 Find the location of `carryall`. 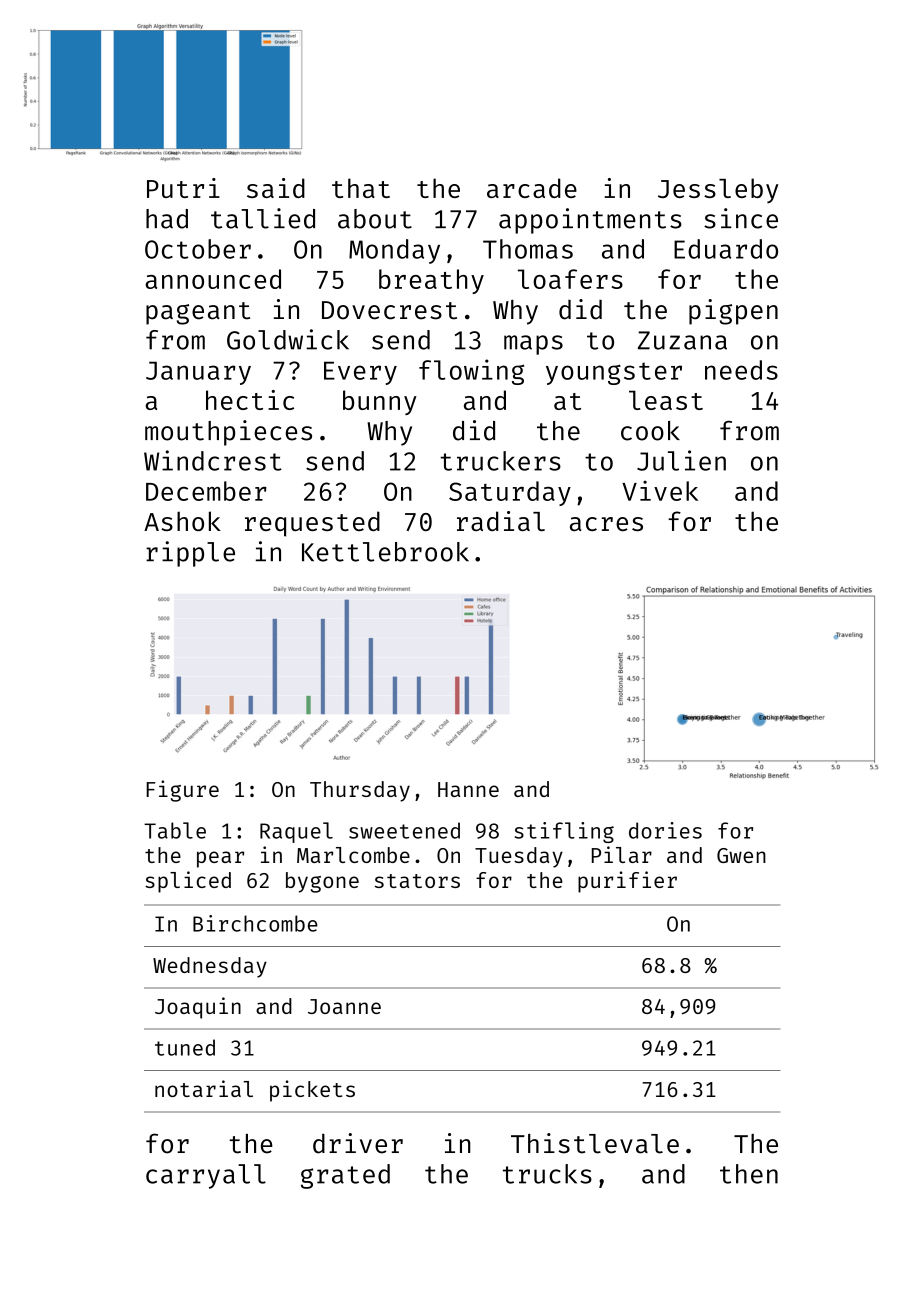

carryall is located at coordinates (206, 1176).
